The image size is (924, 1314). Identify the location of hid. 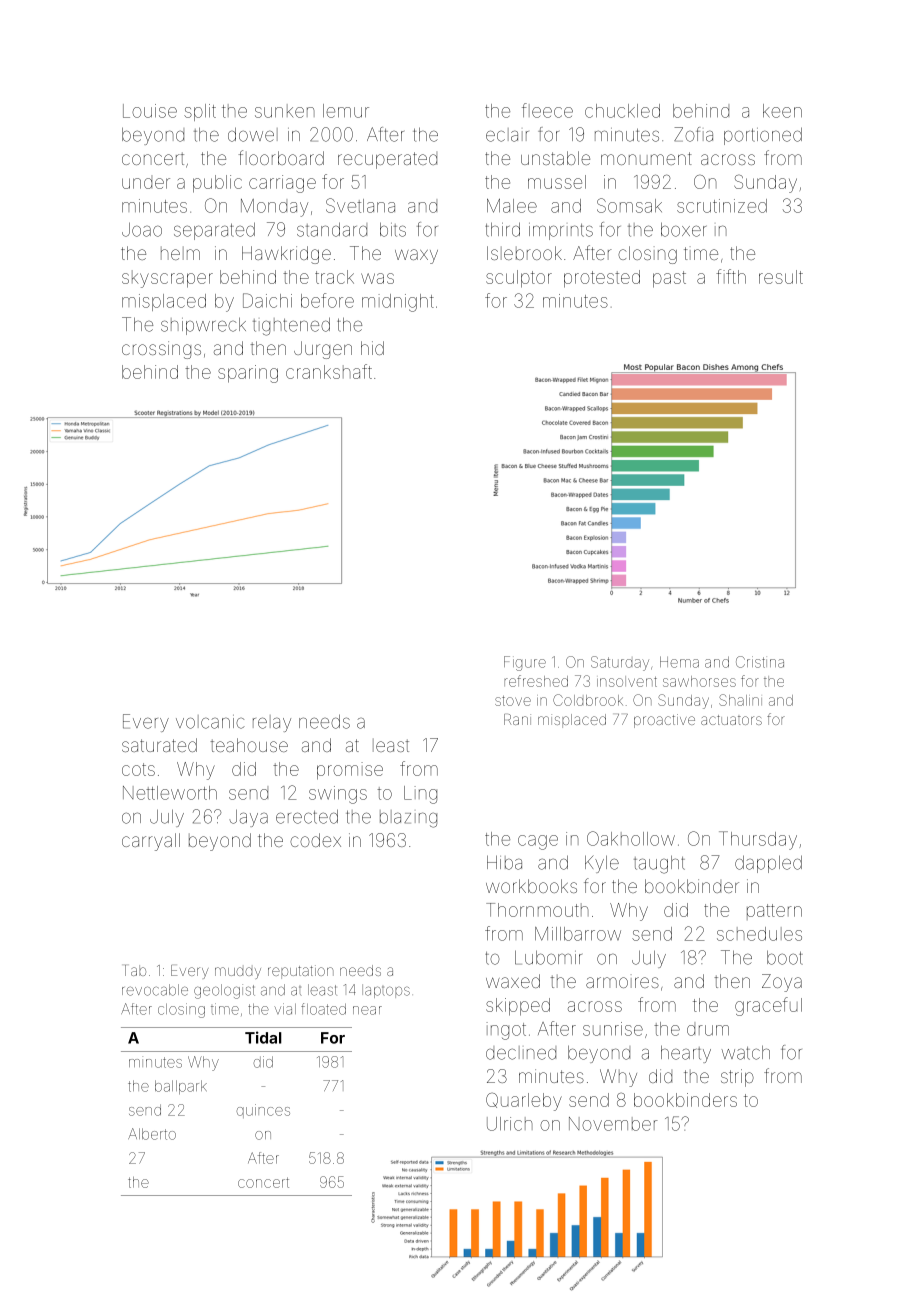
(372, 348).
